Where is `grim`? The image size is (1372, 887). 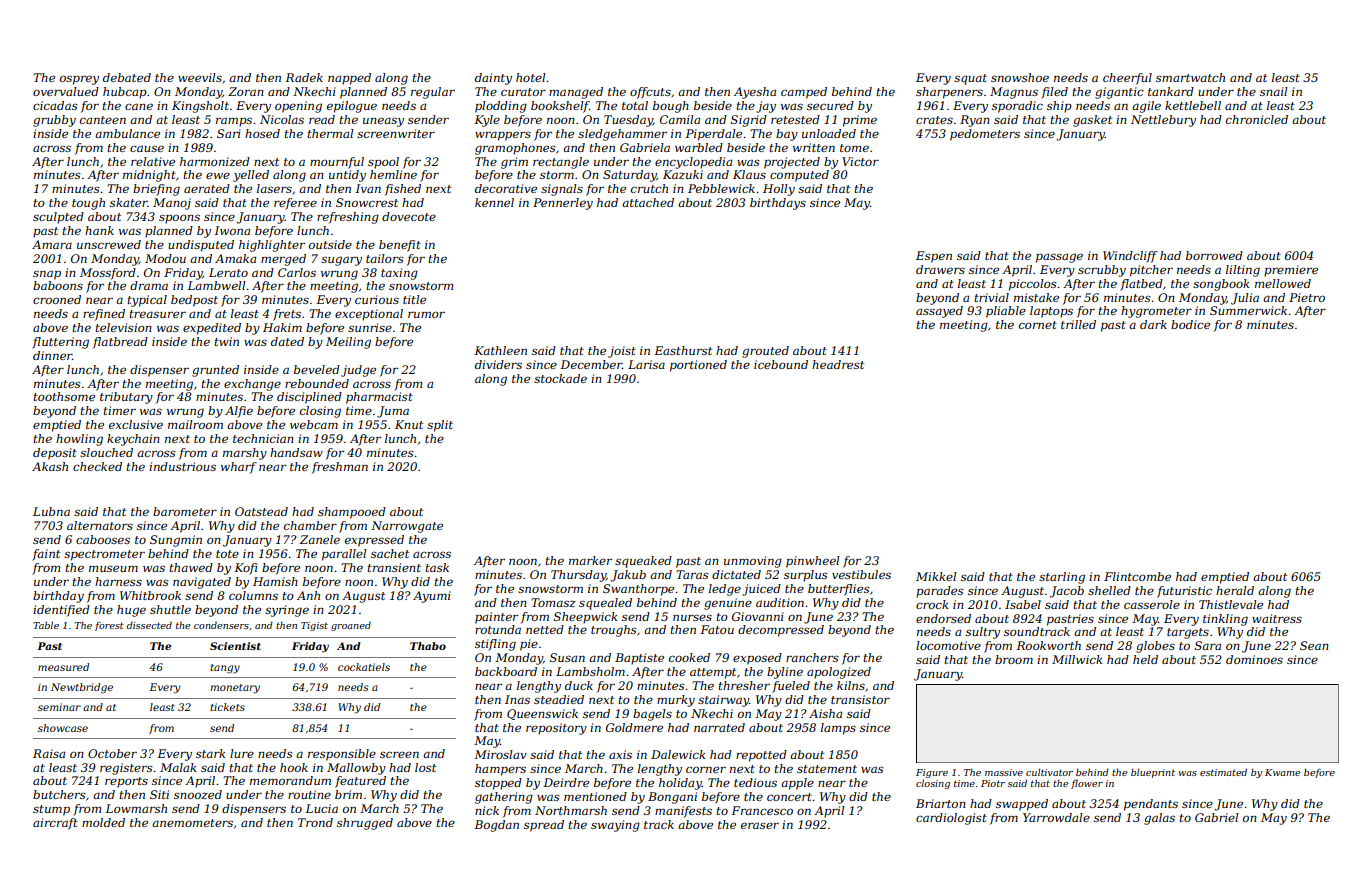 grim is located at coordinates (514, 163).
